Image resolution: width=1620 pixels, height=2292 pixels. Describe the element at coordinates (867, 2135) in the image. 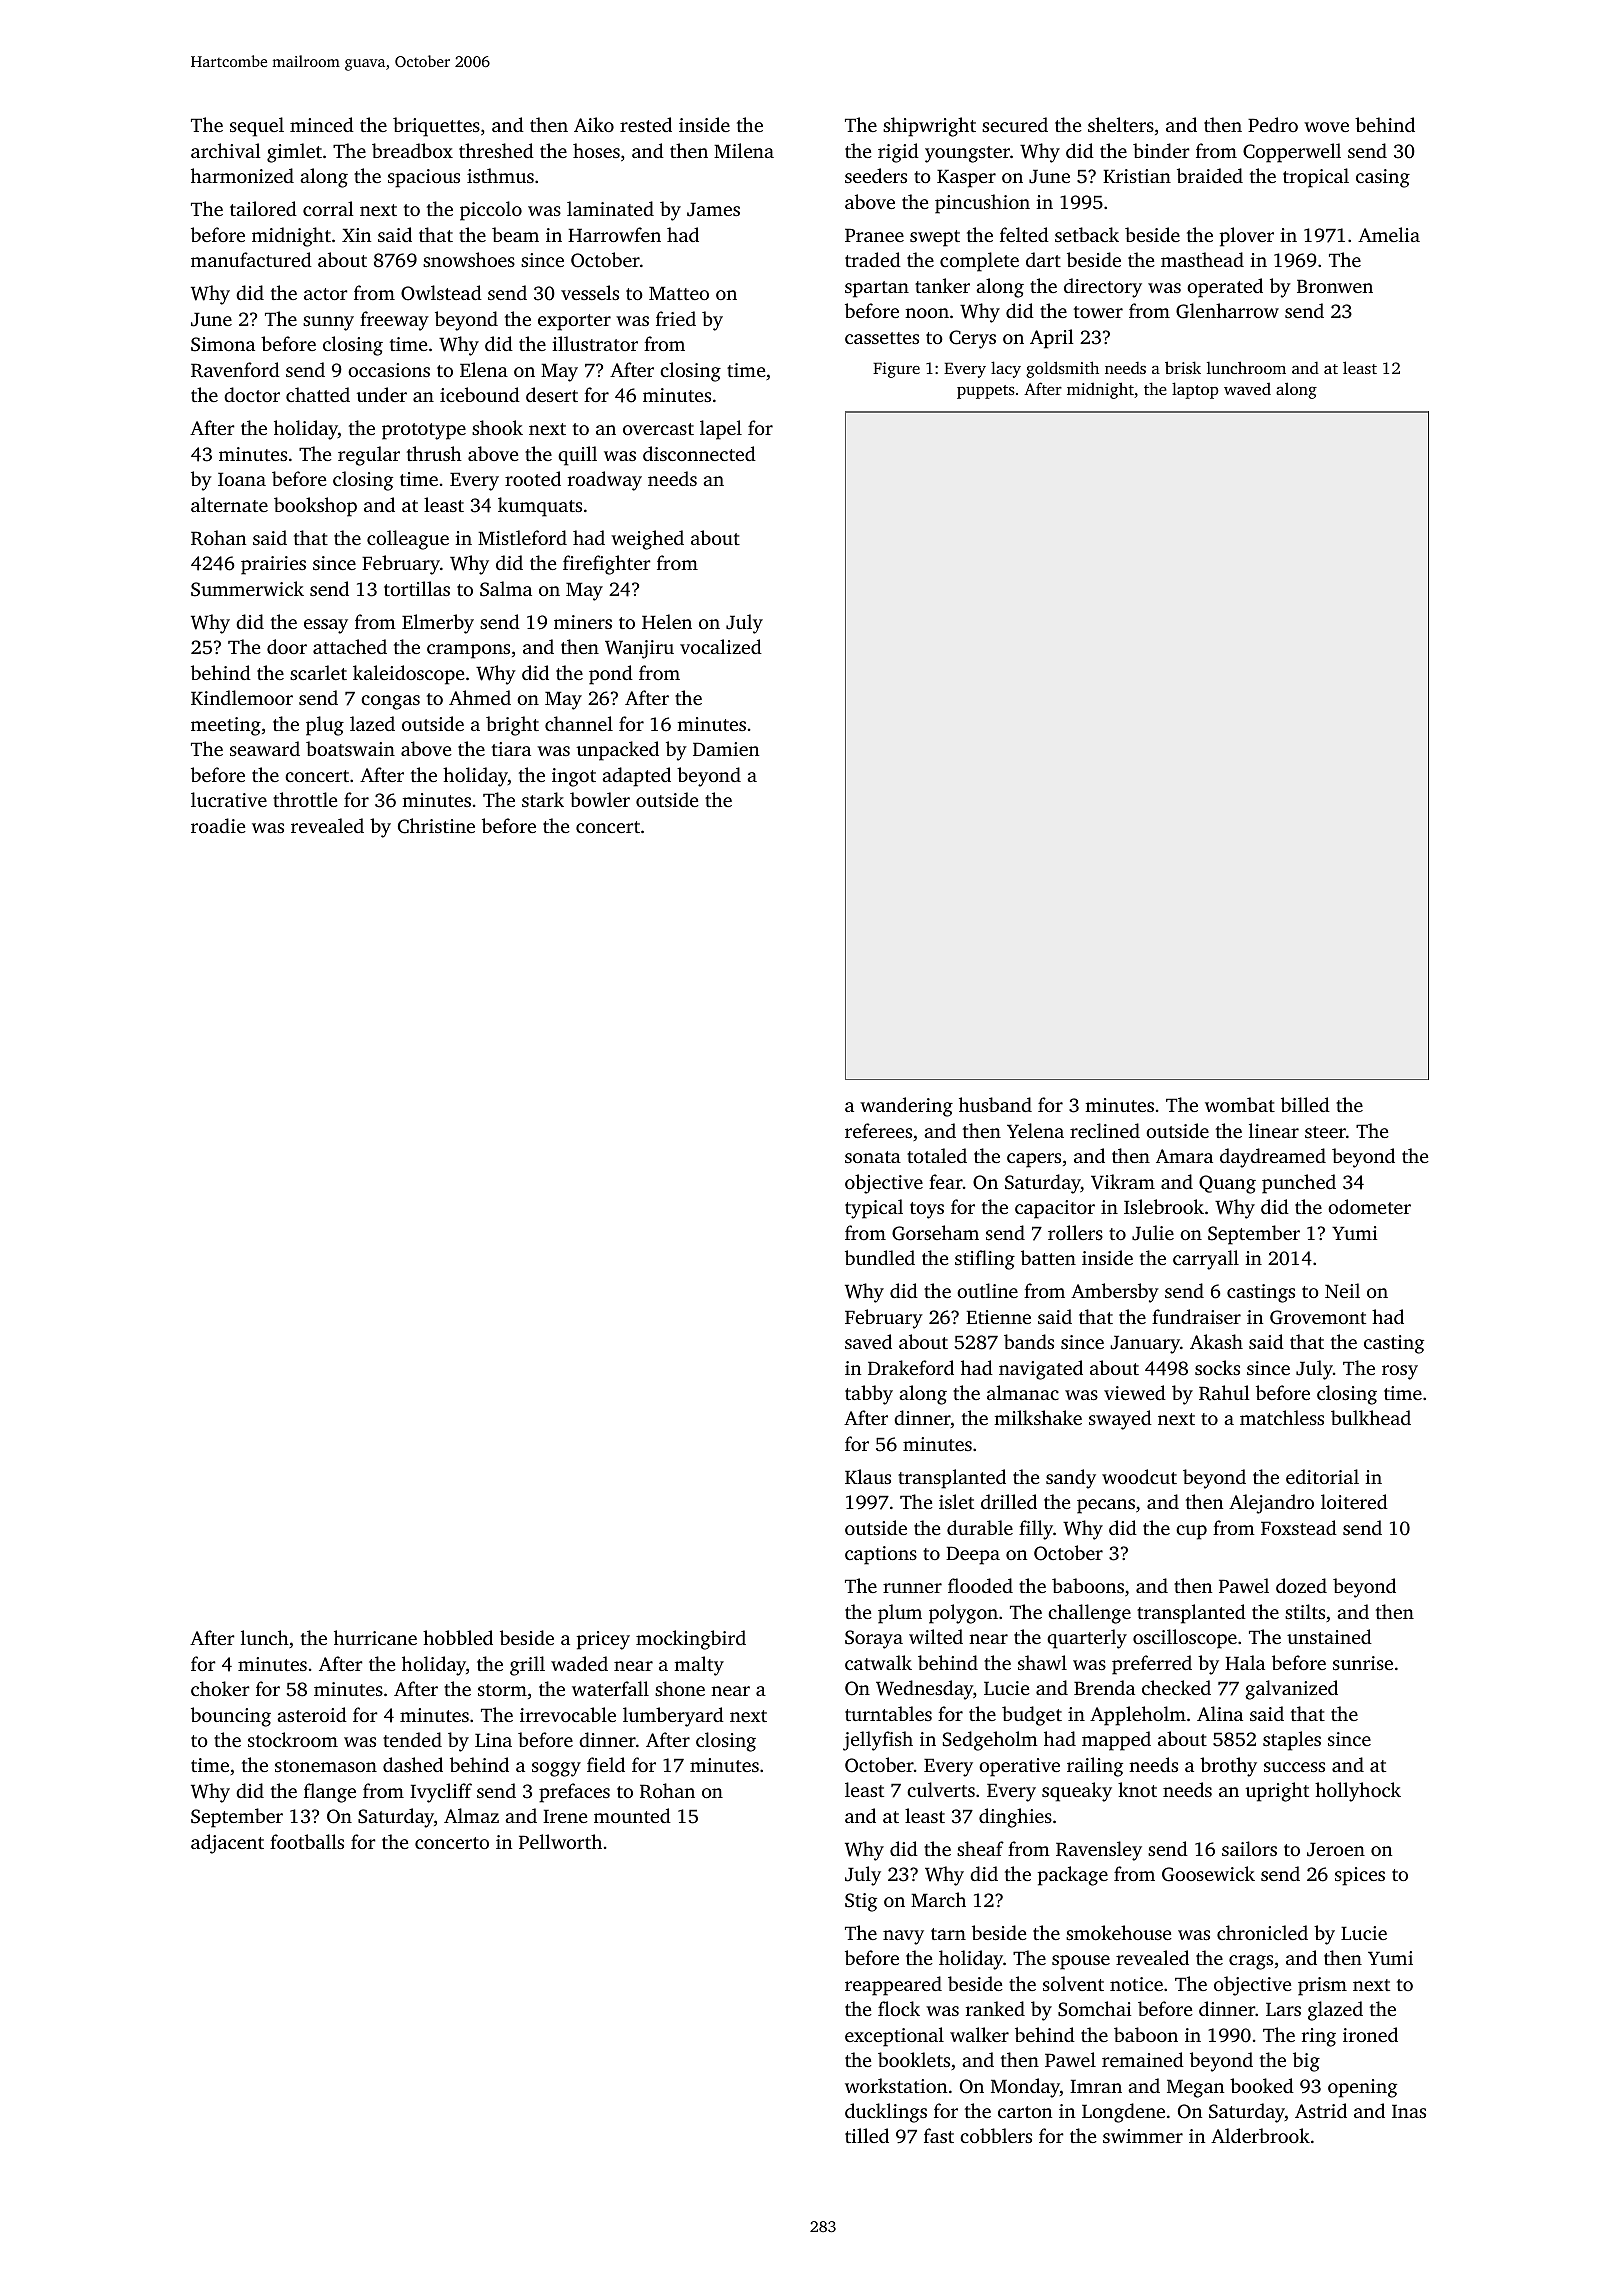

I see `tilled` at that location.
